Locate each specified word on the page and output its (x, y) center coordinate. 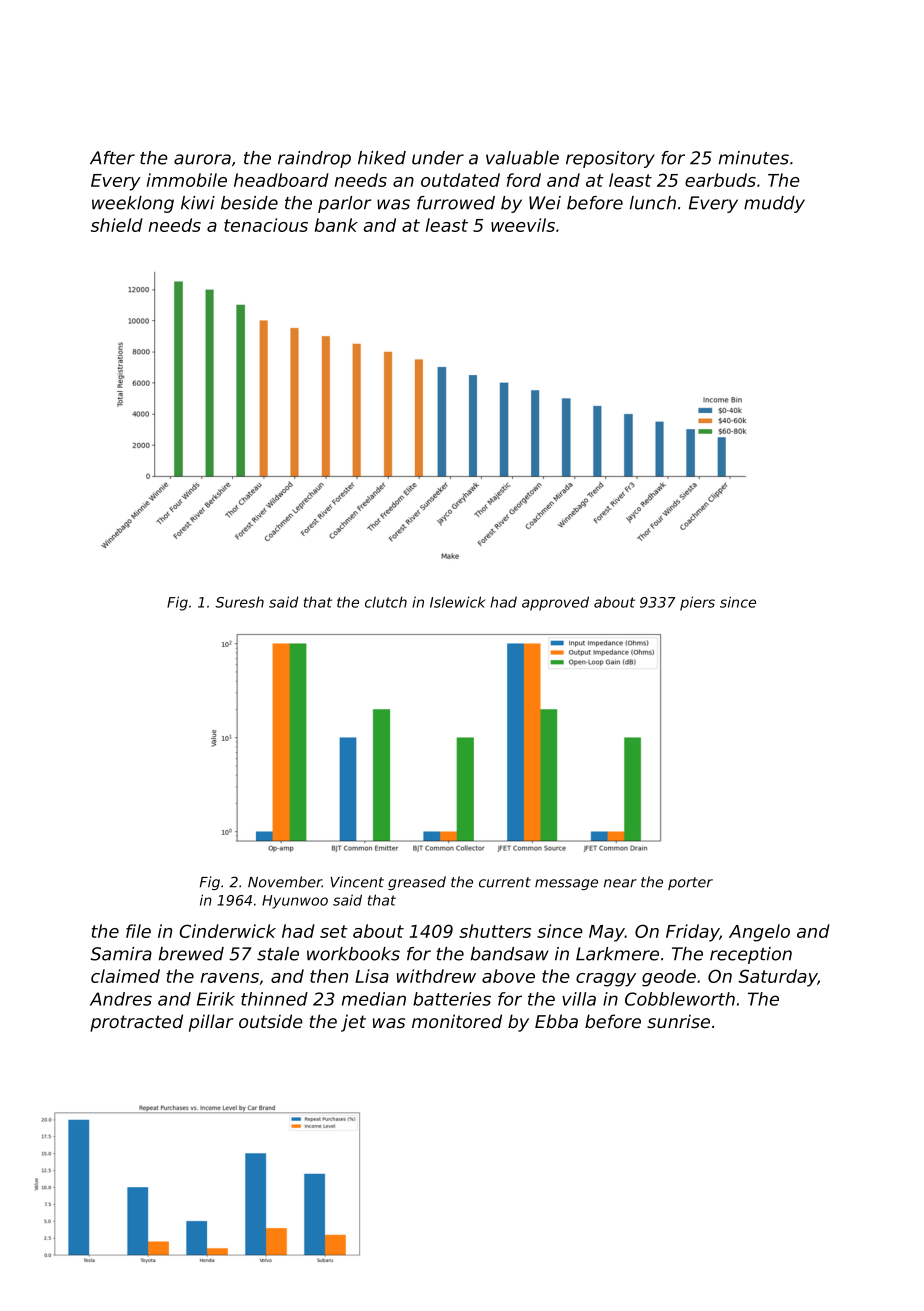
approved (555, 603)
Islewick (457, 602)
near (620, 883)
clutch (386, 602)
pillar (211, 1023)
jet (353, 1023)
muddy (774, 204)
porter (690, 883)
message (566, 884)
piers (697, 603)
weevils (523, 225)
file (138, 931)
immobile (187, 180)
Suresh (239, 602)
